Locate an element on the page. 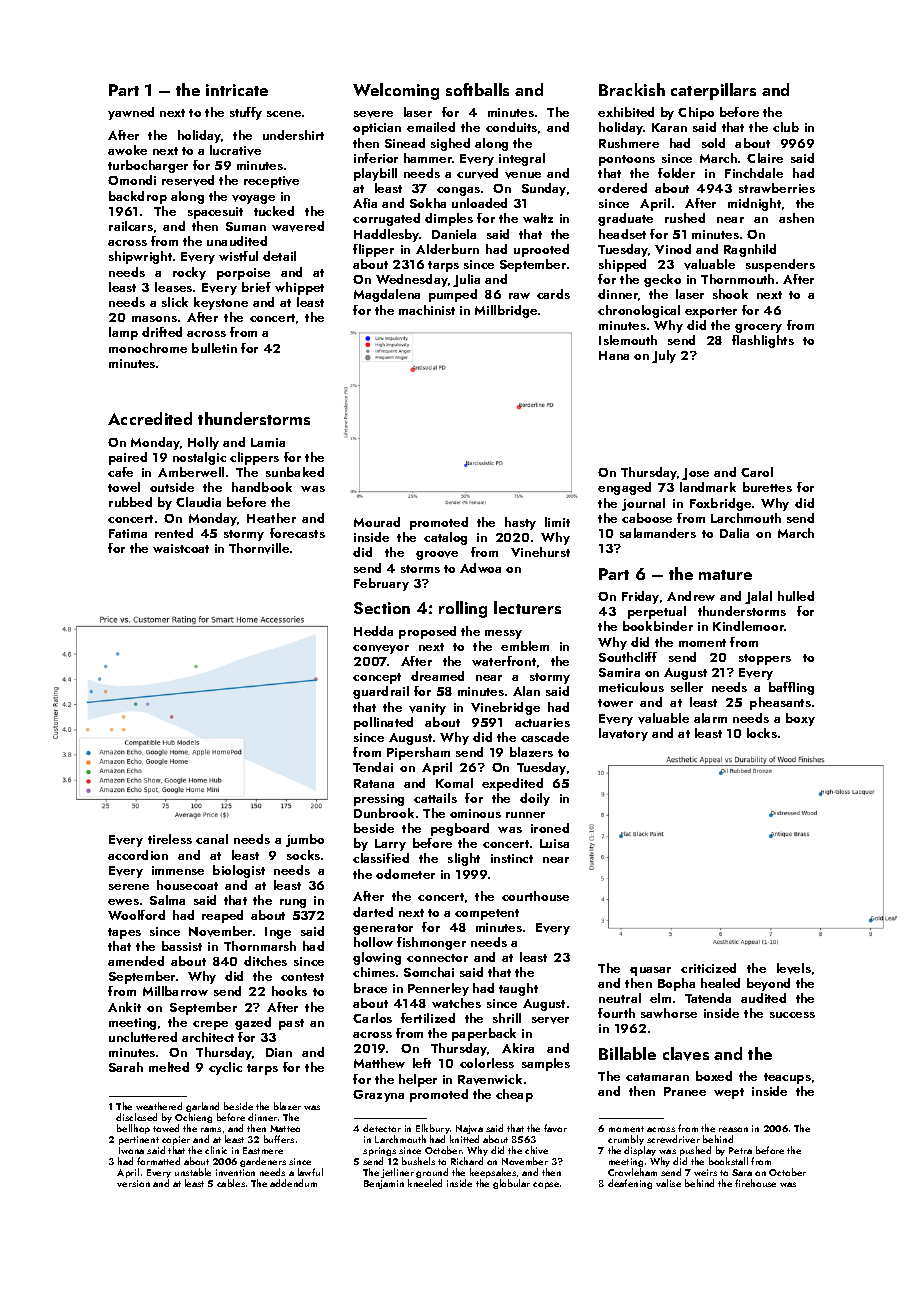 Image resolution: width=924 pixels, height=1308 pixels. softballs is located at coordinates (477, 89).
